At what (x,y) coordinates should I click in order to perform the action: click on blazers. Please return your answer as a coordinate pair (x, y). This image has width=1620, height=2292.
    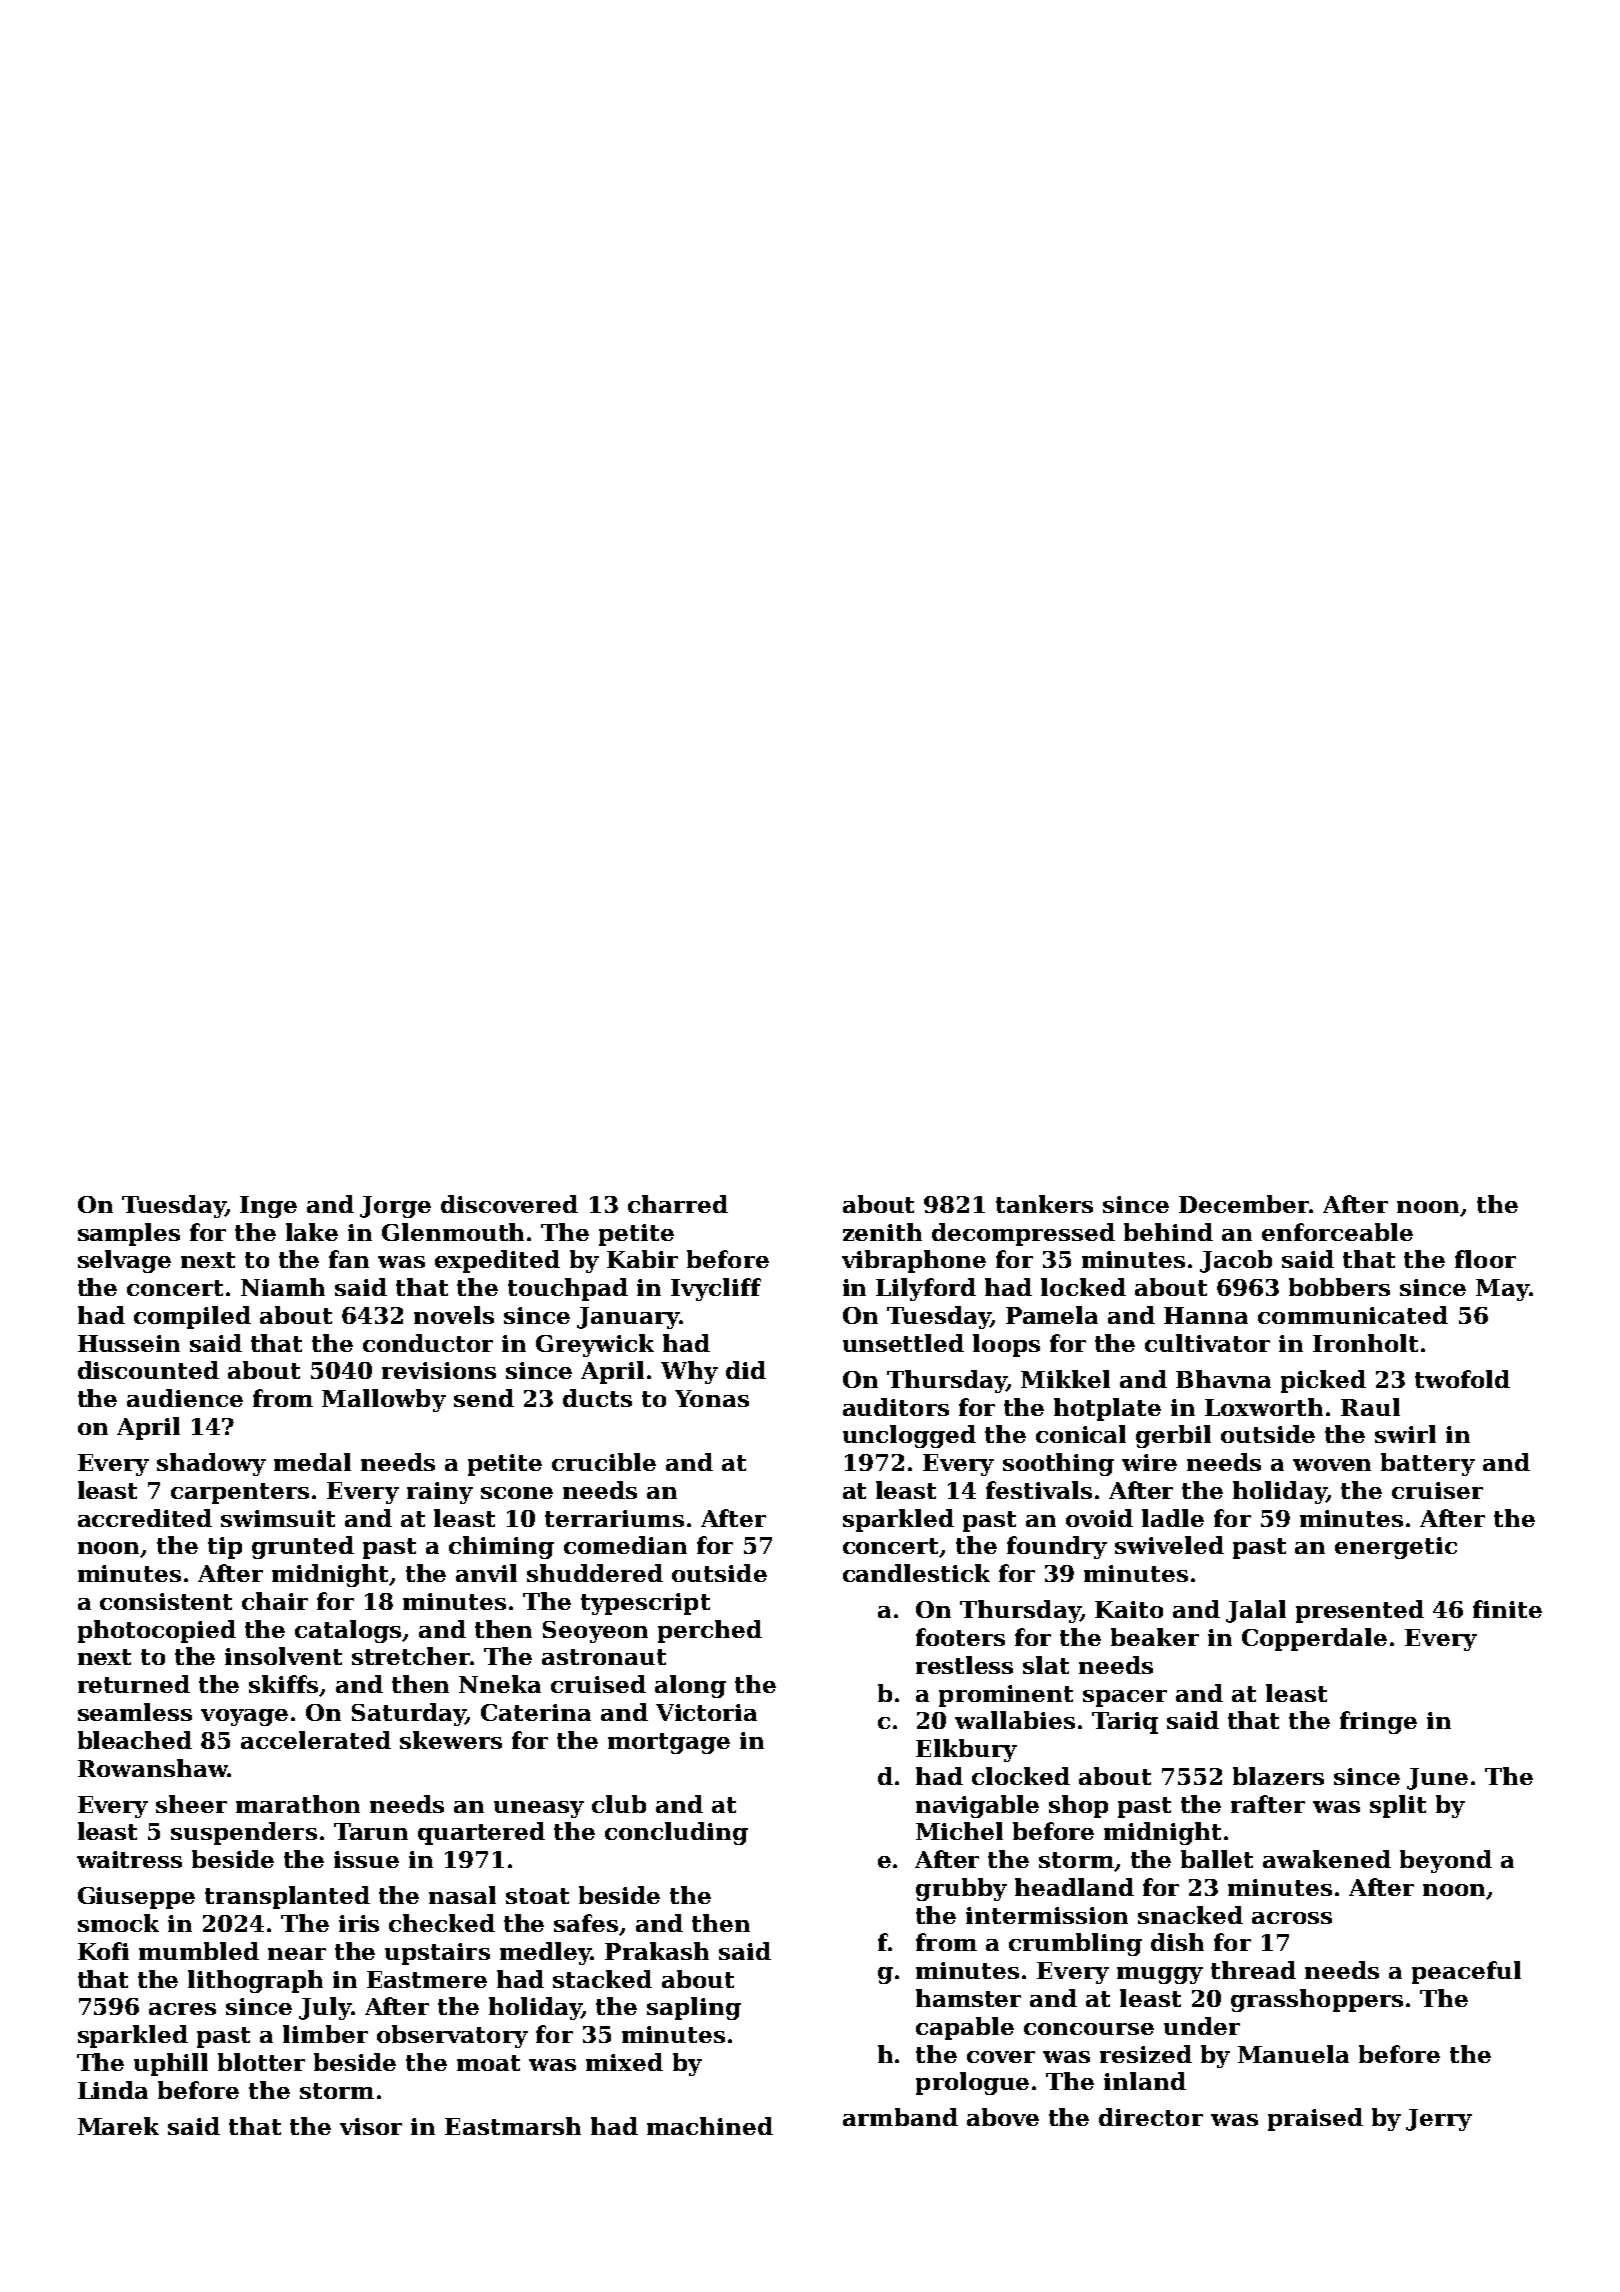
    Looking at the image, I should click on (1278, 1776).
